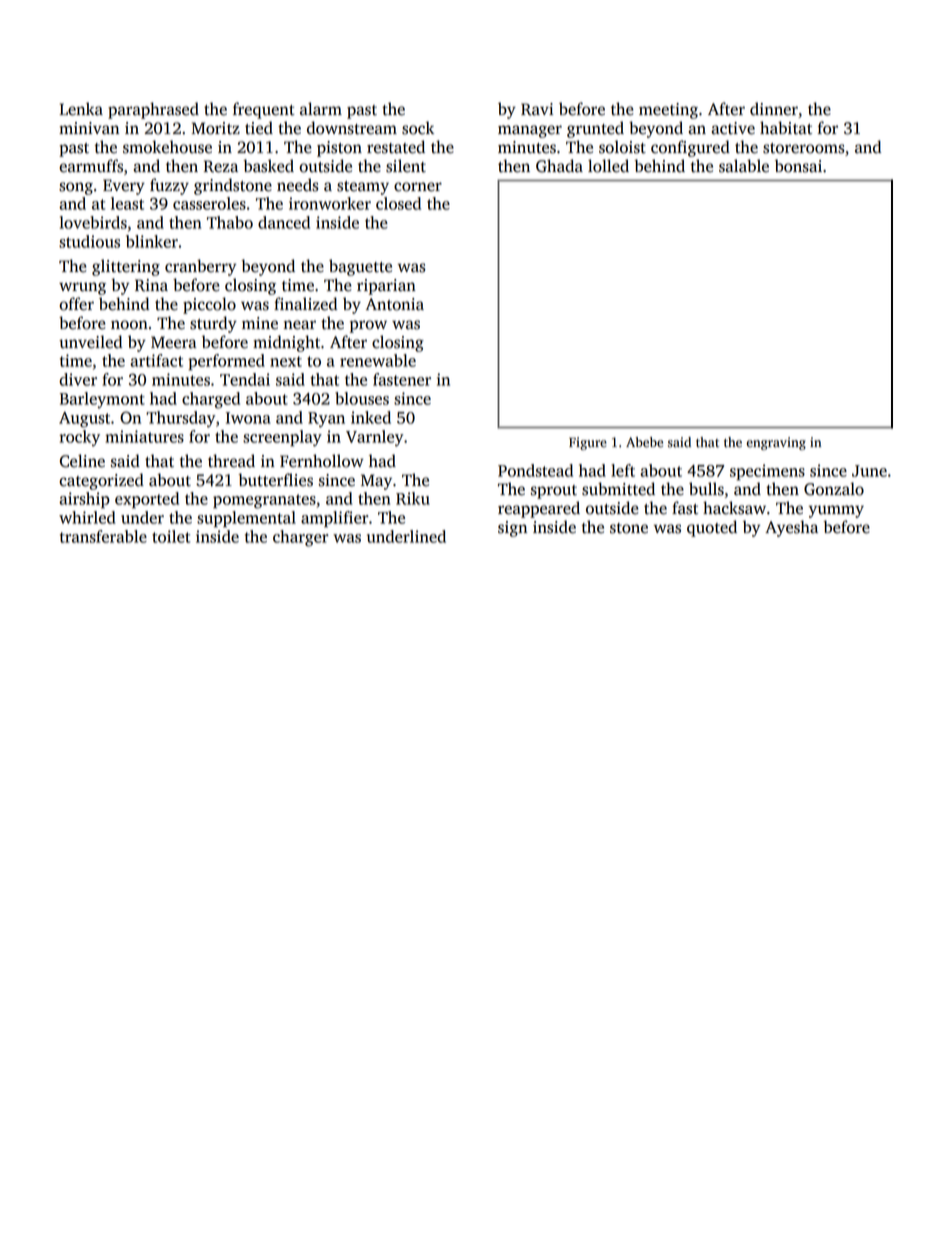 This screenshot has width=952, height=1233. What do you see at coordinates (264, 110) in the screenshot?
I see `frequent` at bounding box center [264, 110].
